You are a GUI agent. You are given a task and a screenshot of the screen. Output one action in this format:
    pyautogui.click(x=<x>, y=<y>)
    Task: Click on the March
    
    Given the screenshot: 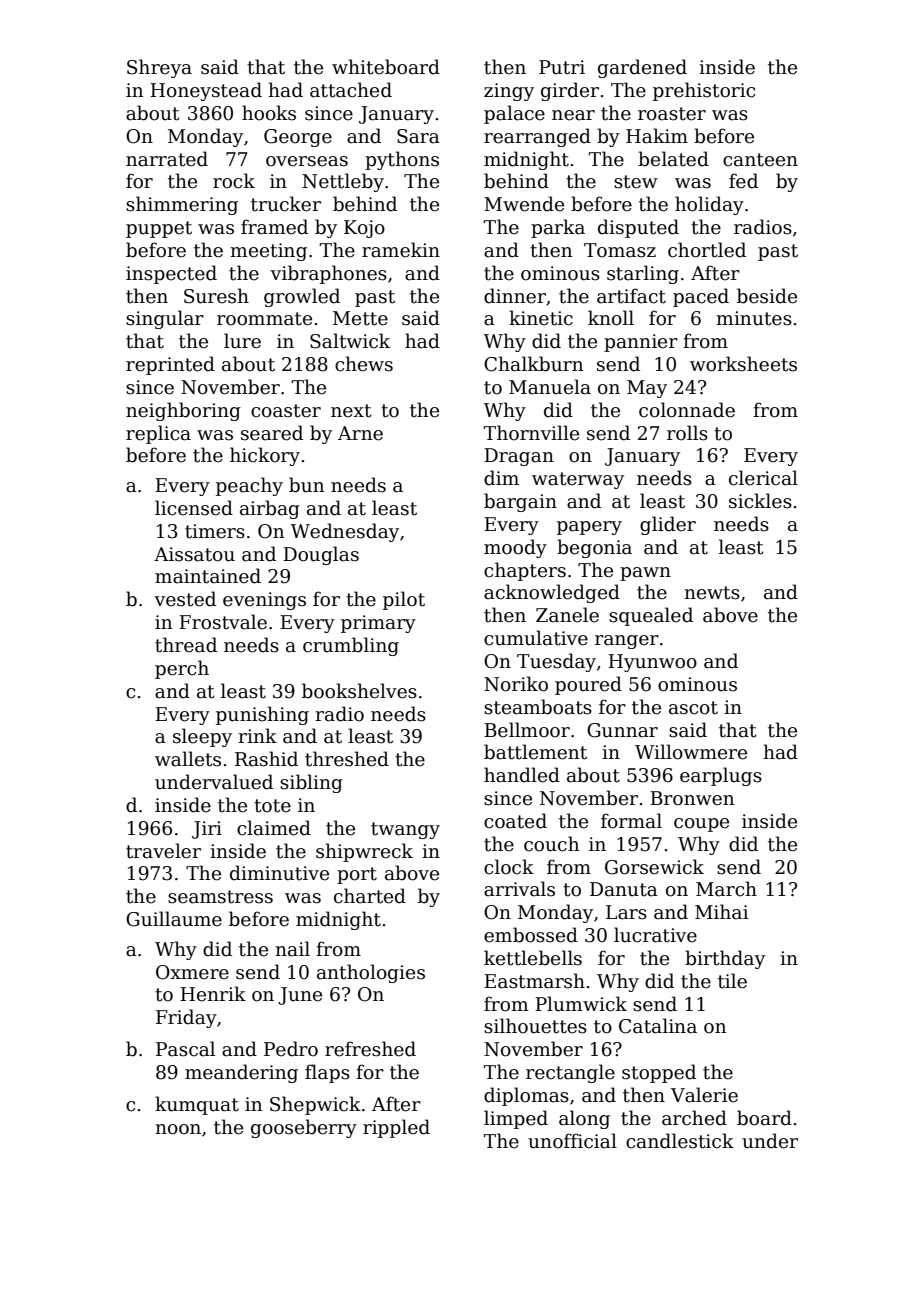 What is the action you would take?
    pyautogui.click(x=726, y=889)
